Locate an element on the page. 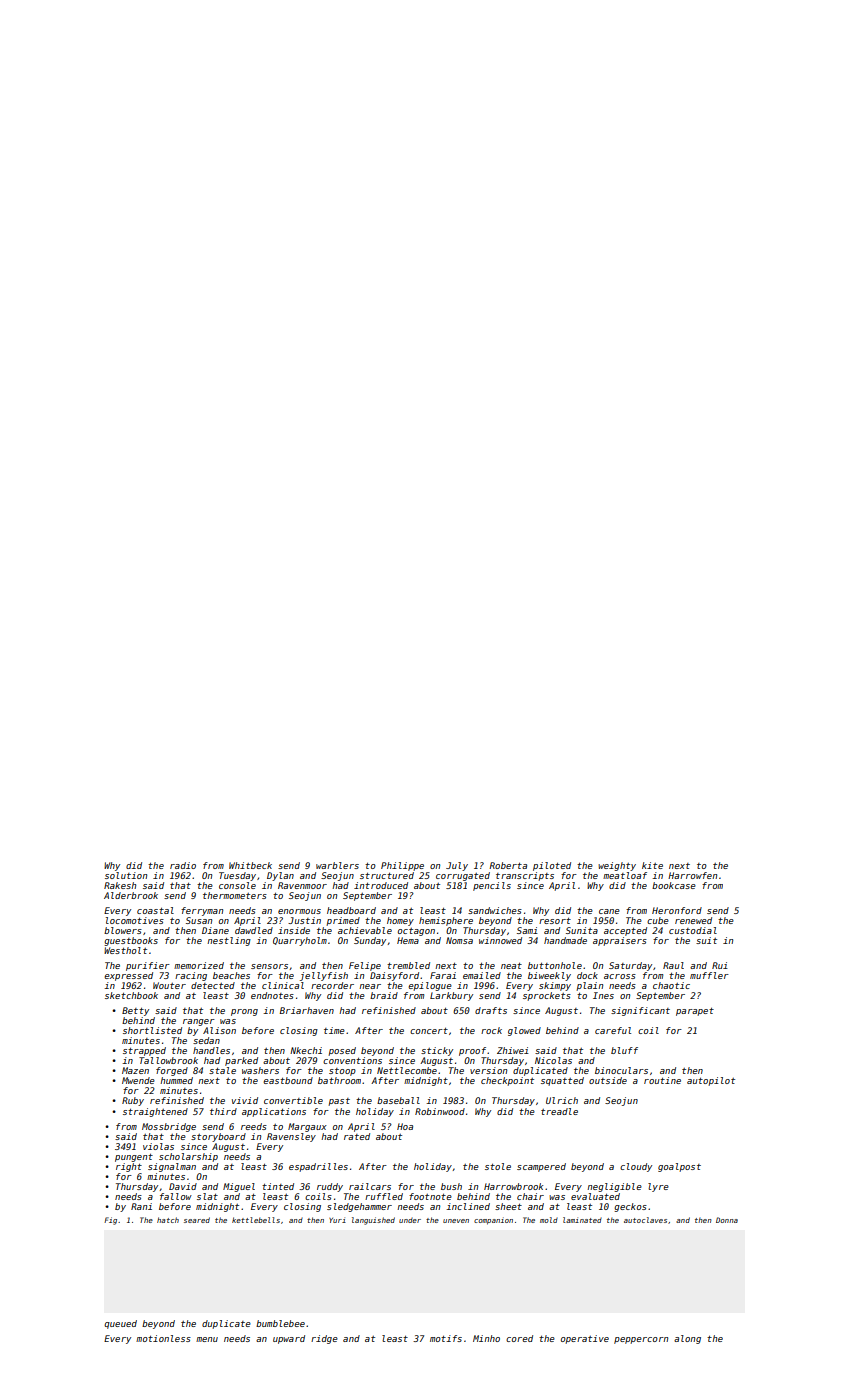 This document has width=849, height=1400. motifs is located at coordinates (446, 1338).
